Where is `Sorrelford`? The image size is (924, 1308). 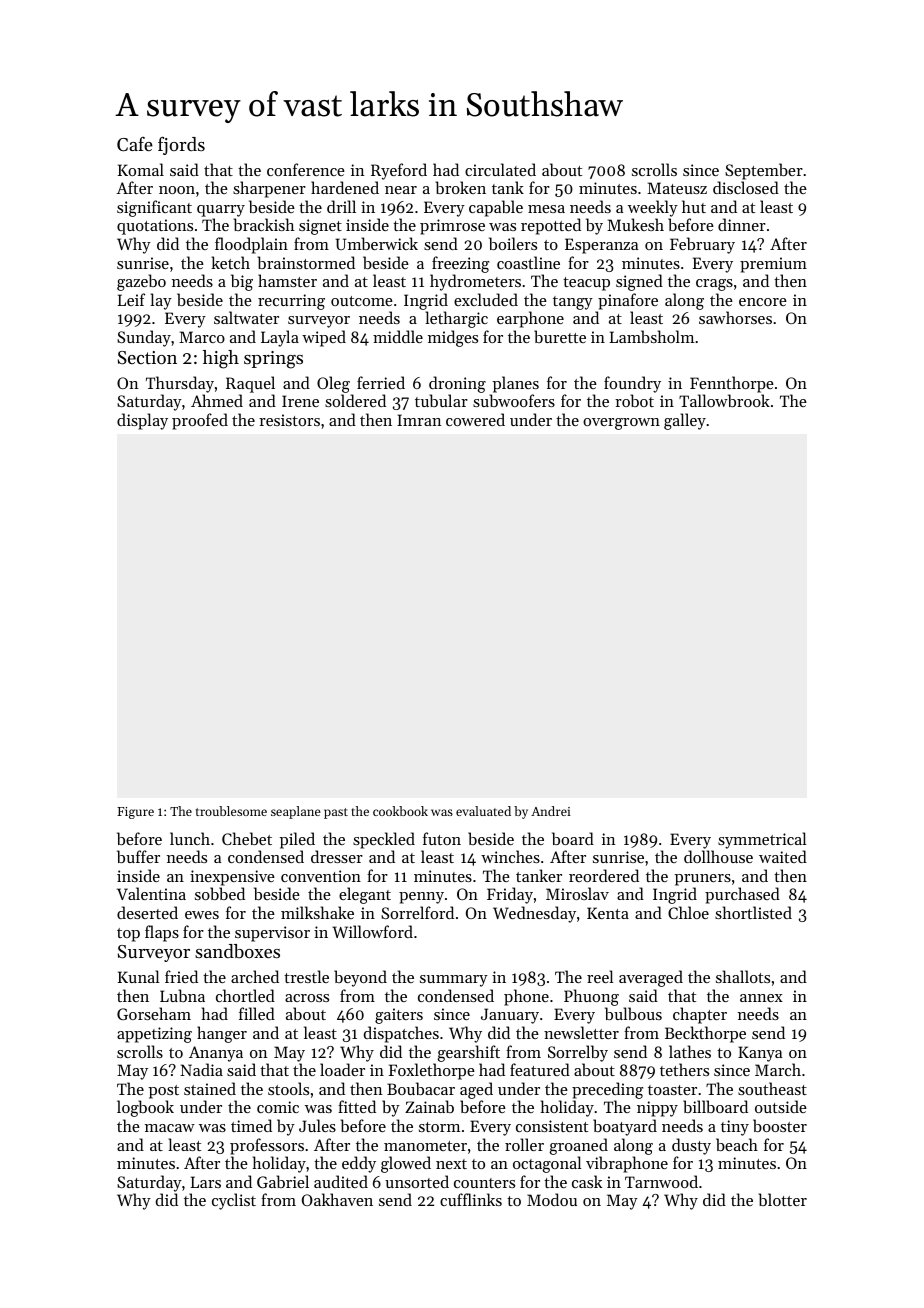
Sorrelford is located at coordinates (417, 912).
